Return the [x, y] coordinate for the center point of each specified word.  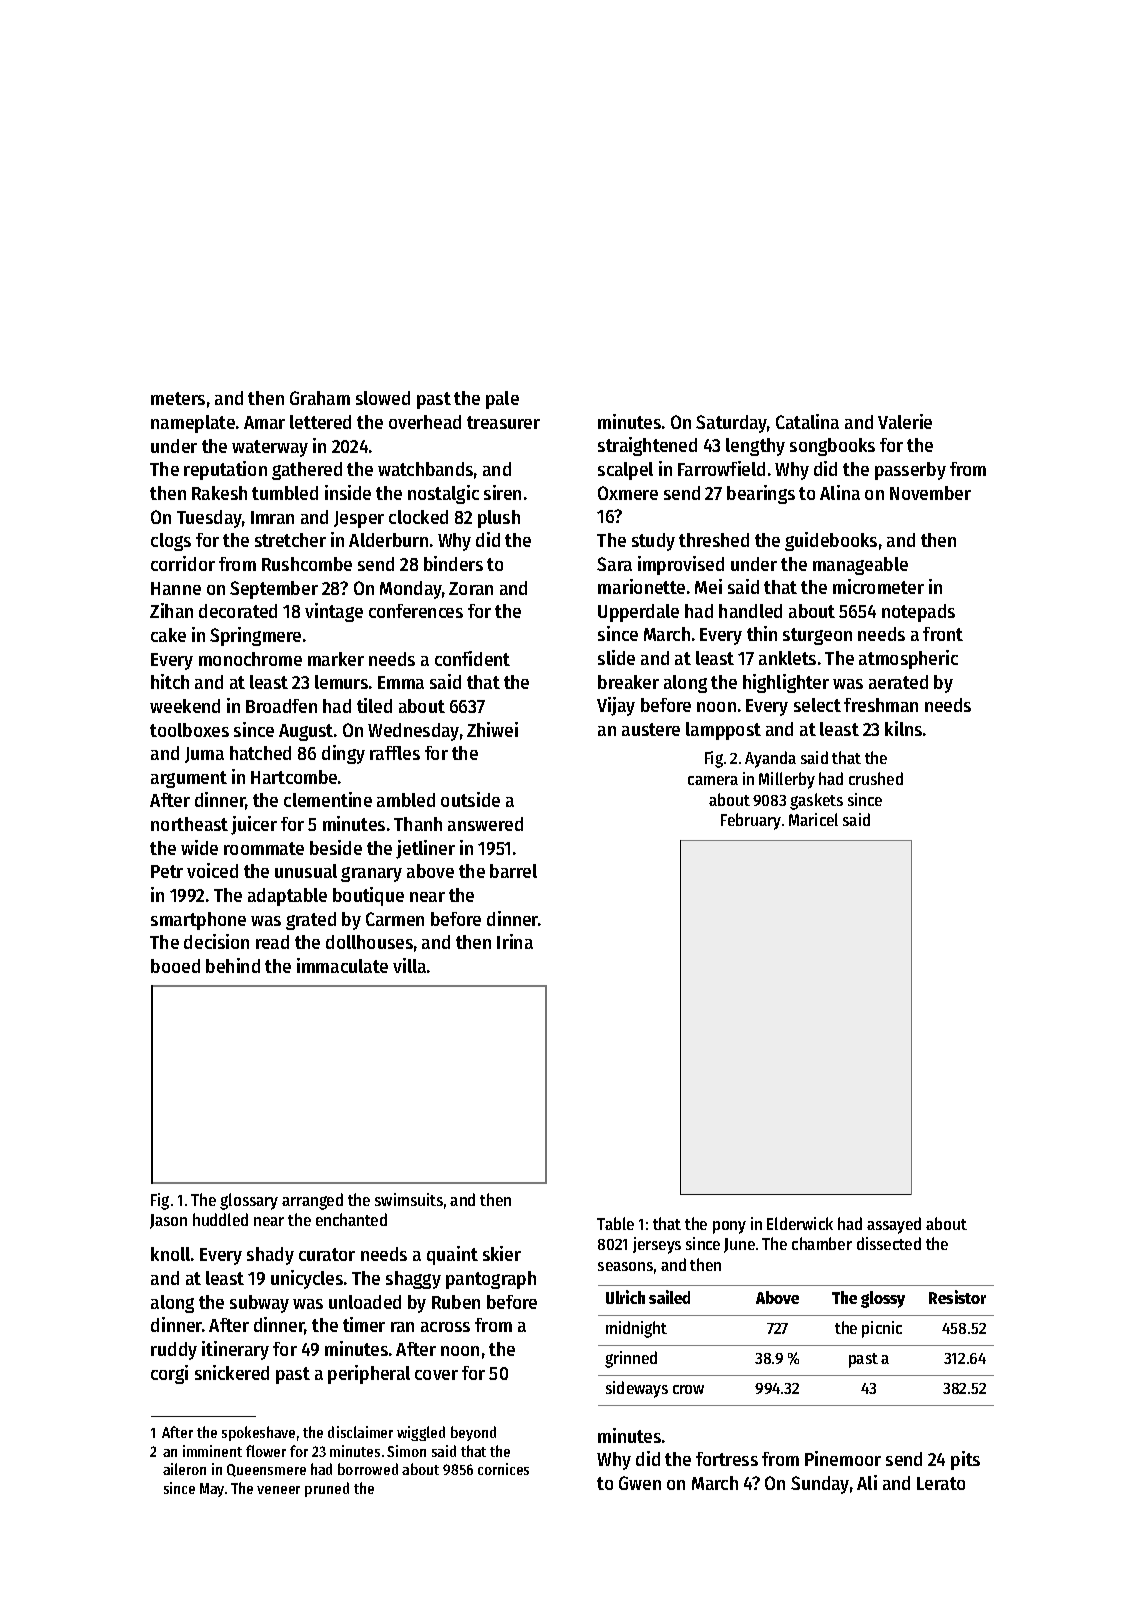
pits [965, 1460]
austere [651, 729]
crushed [876, 778]
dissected [889, 1243]
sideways [637, 1389]
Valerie [905, 421]
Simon [406, 1451]
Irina [515, 941]
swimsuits [409, 1199]
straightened [647, 446]
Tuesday [209, 519]
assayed [894, 1225]
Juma [204, 755]
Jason [168, 1221]
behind [233, 965]
